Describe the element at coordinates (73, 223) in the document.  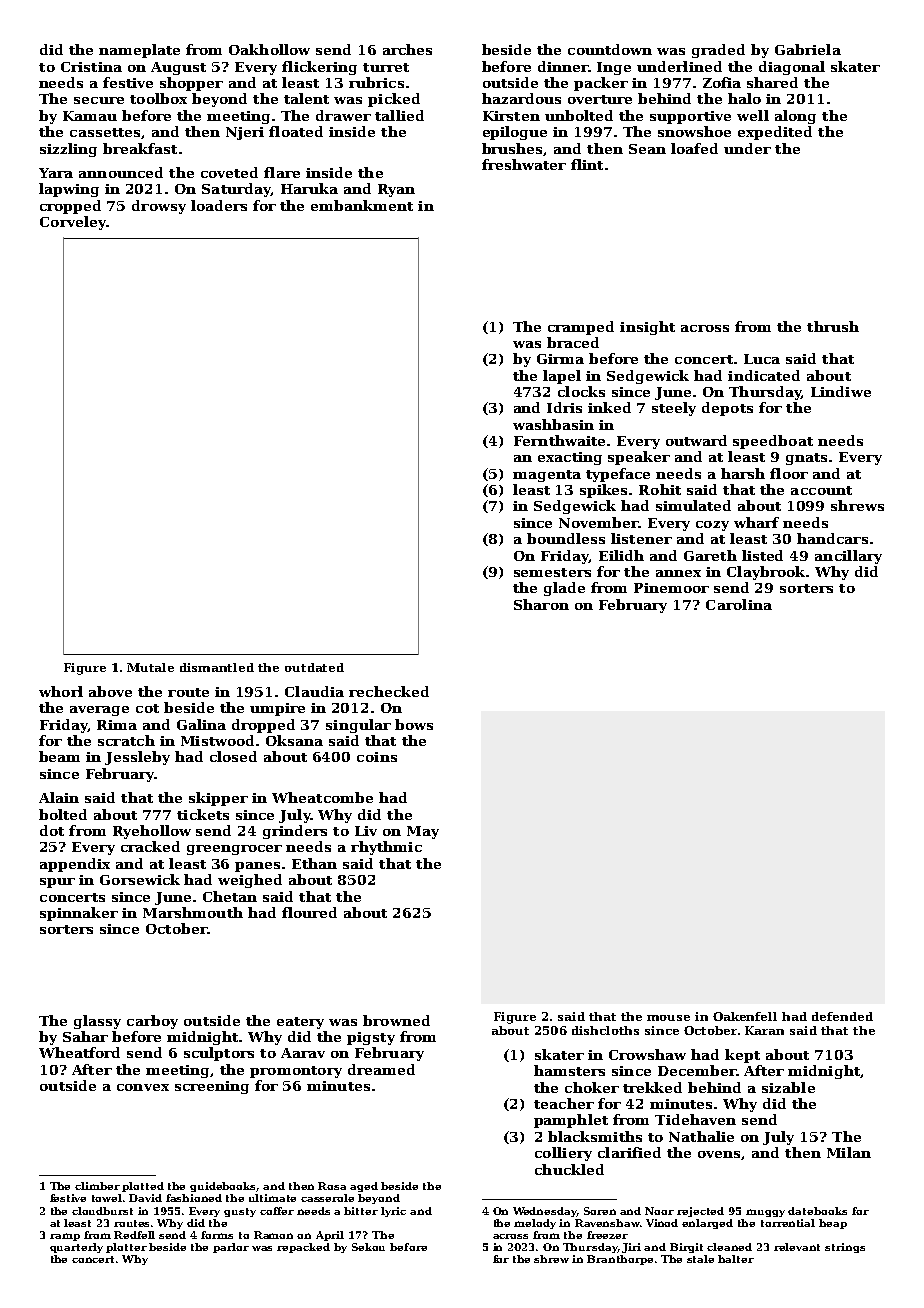
I see `Corveley` at that location.
